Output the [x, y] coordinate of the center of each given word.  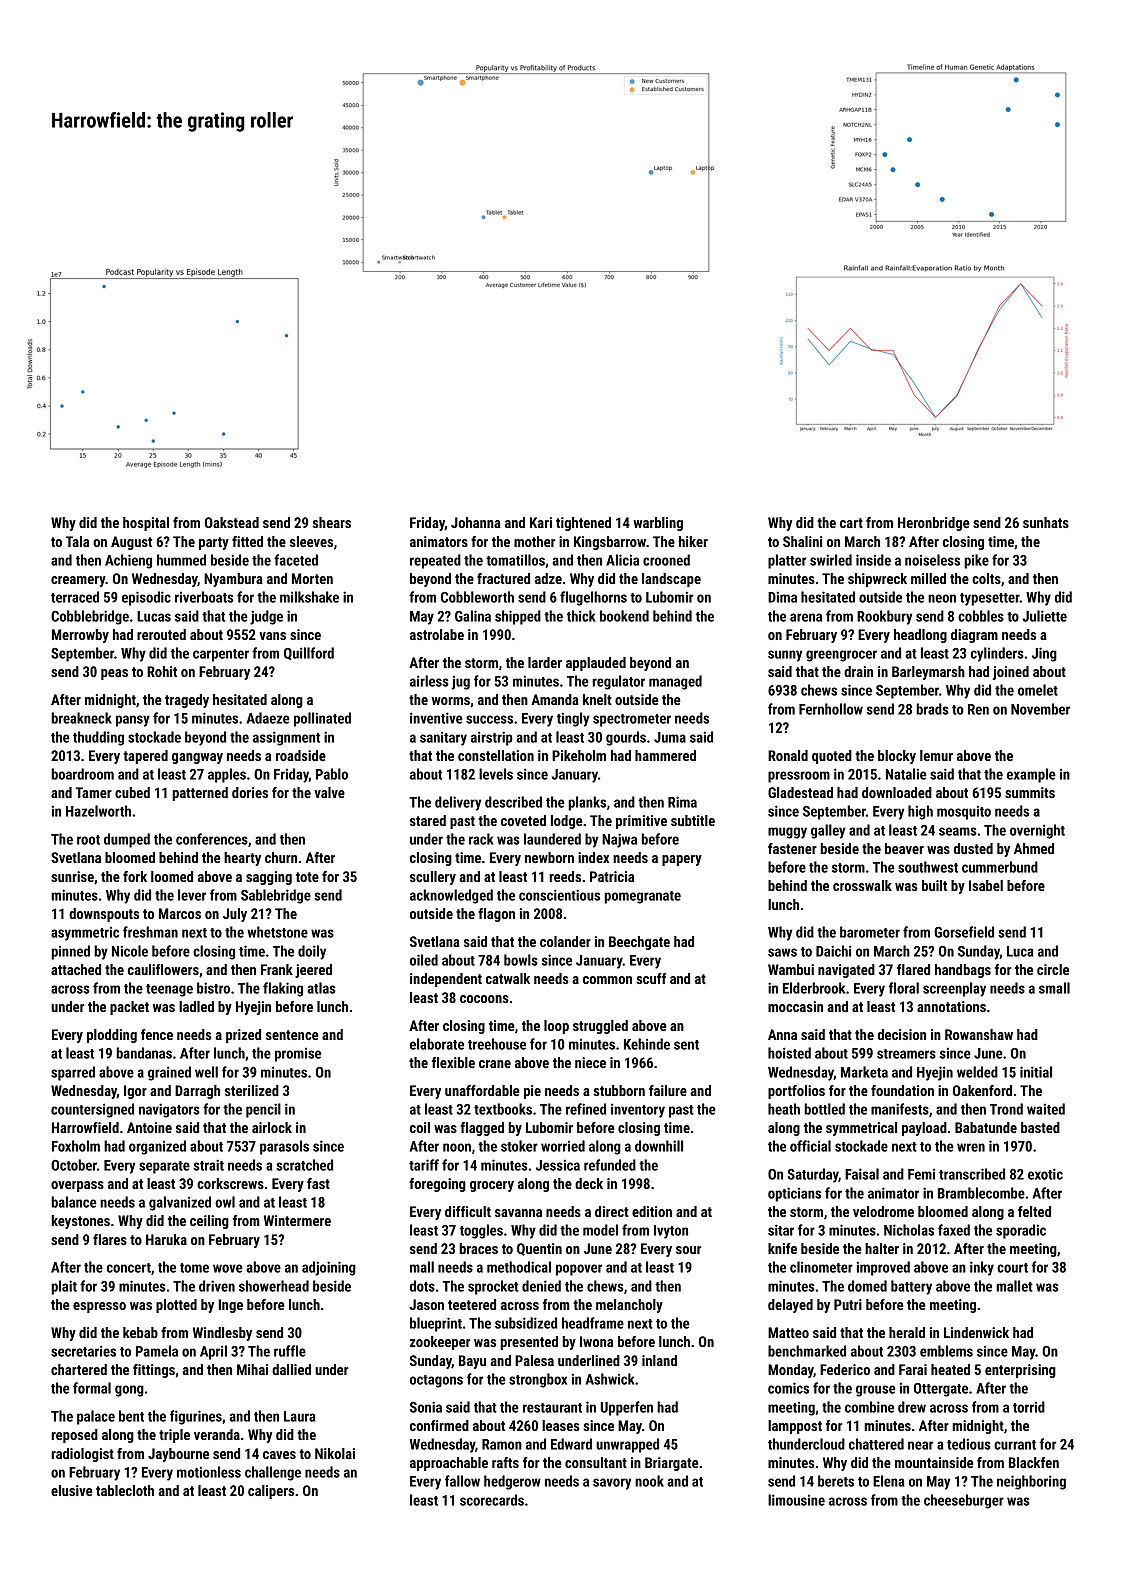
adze [548, 578]
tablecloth [125, 1490]
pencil [263, 1110]
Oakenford [982, 1090]
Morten [312, 578]
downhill [659, 1146]
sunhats [1046, 522]
